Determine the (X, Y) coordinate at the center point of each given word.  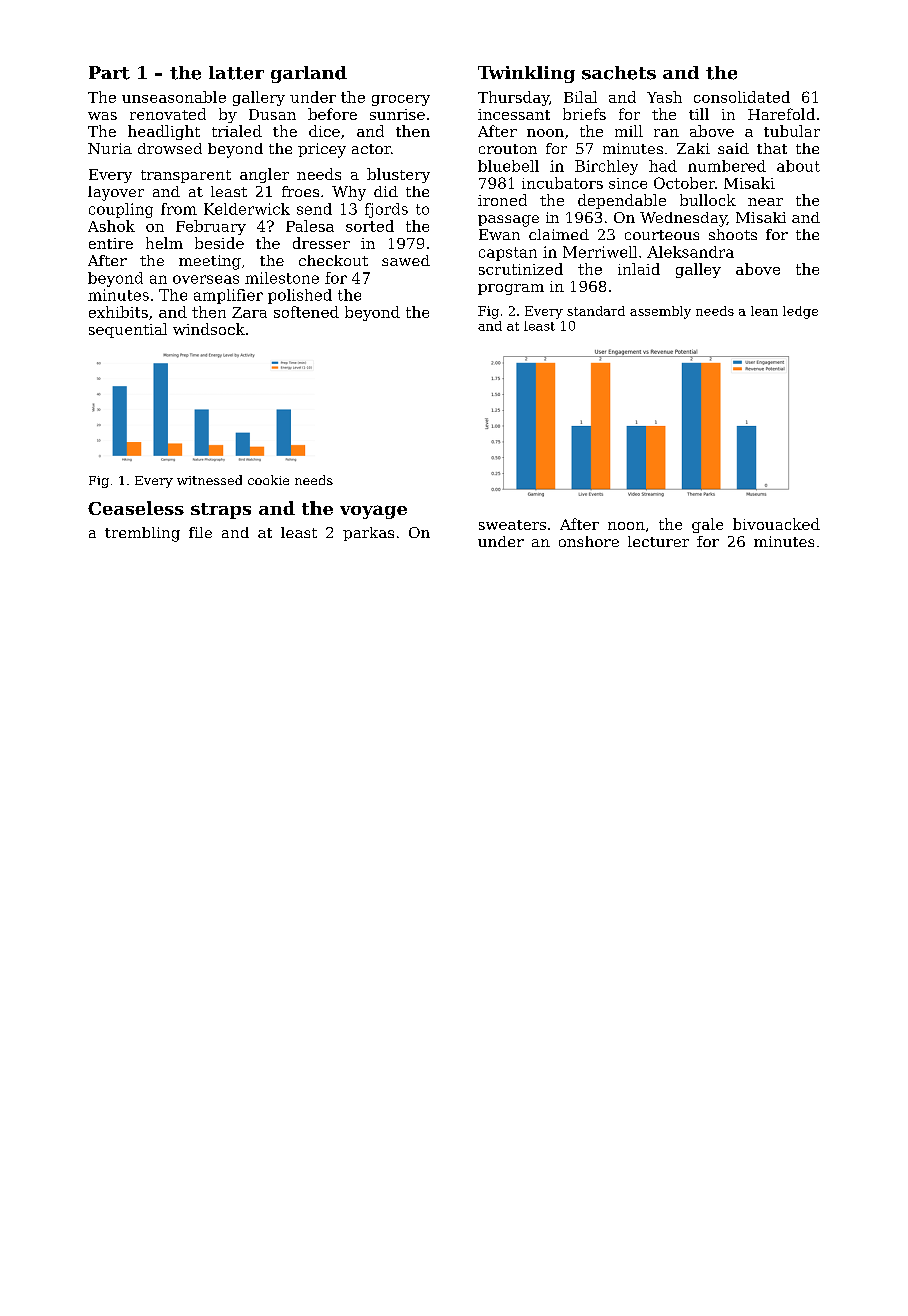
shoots (733, 234)
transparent (186, 176)
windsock (209, 329)
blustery (398, 175)
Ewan (499, 234)
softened (306, 312)
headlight (164, 132)
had (663, 166)
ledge (800, 312)
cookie (268, 480)
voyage (373, 512)
